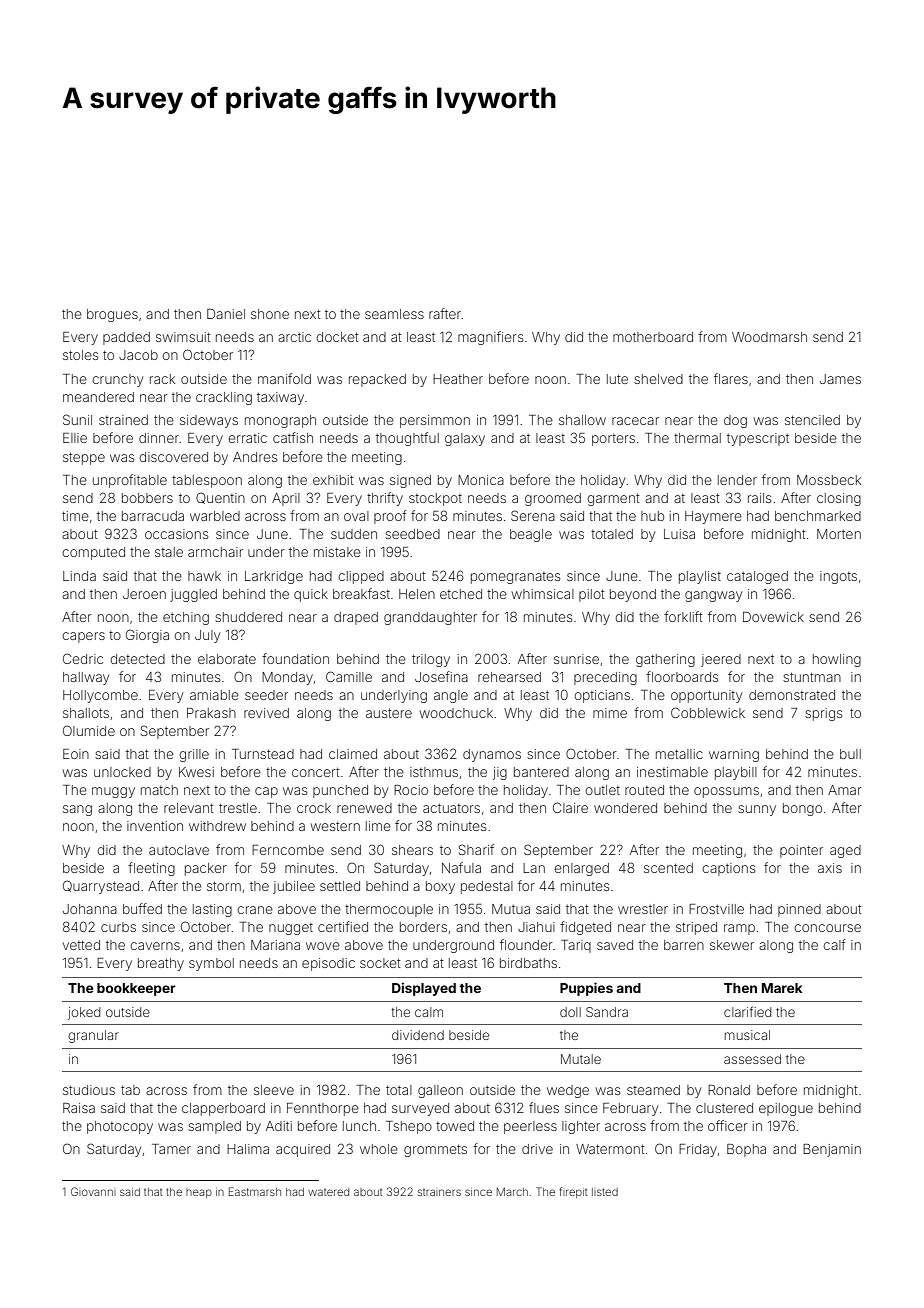  I want to click on seamless, so click(394, 314).
